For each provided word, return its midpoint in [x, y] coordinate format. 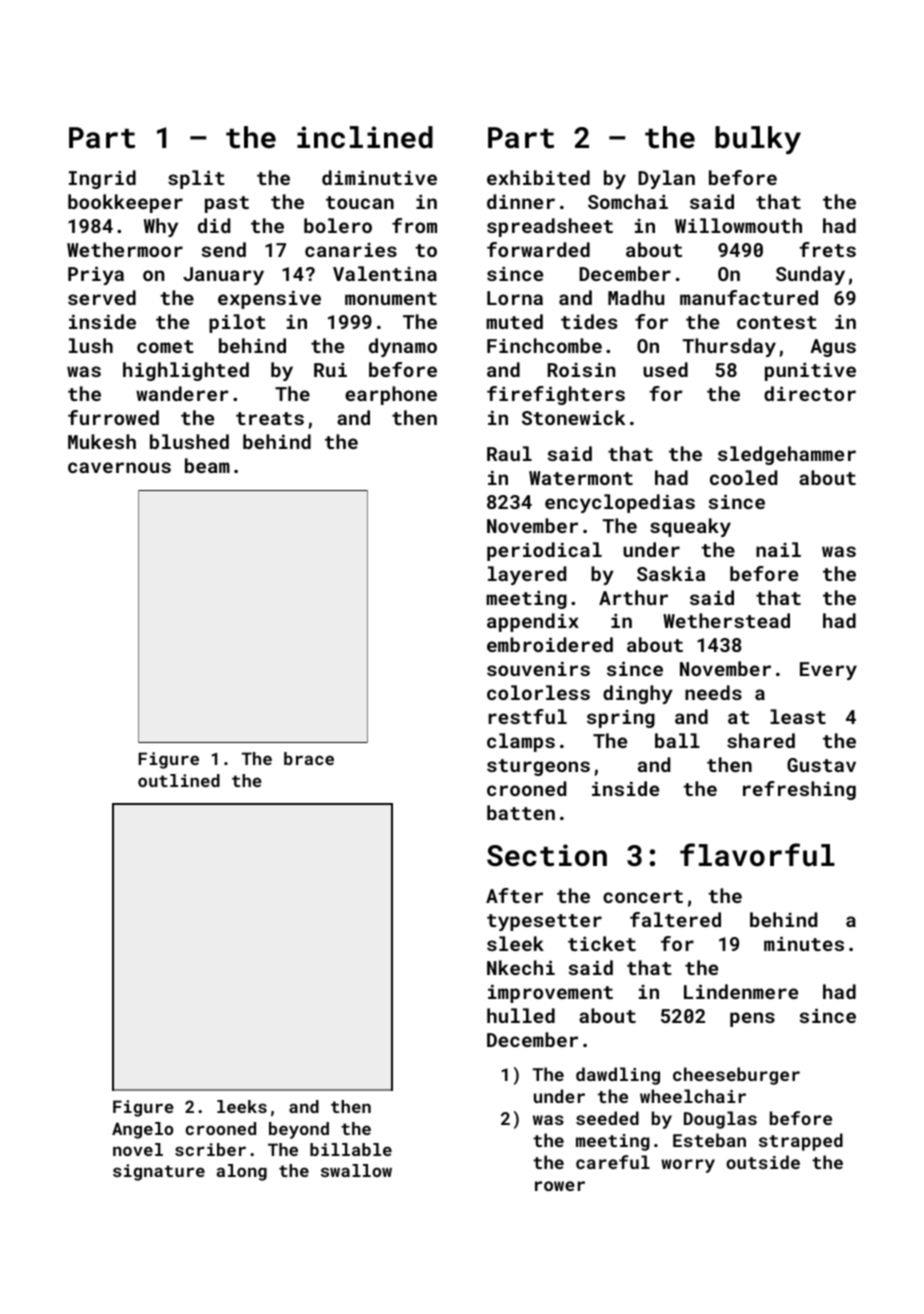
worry [688, 1166]
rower [560, 1186]
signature [159, 1172]
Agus [833, 348]
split [196, 179]
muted [514, 321]
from [414, 225]
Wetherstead [726, 620]
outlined [179, 780]
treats [270, 418]
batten [521, 812]
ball [677, 740]
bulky [758, 140]
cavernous [119, 467]
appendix [533, 622]
